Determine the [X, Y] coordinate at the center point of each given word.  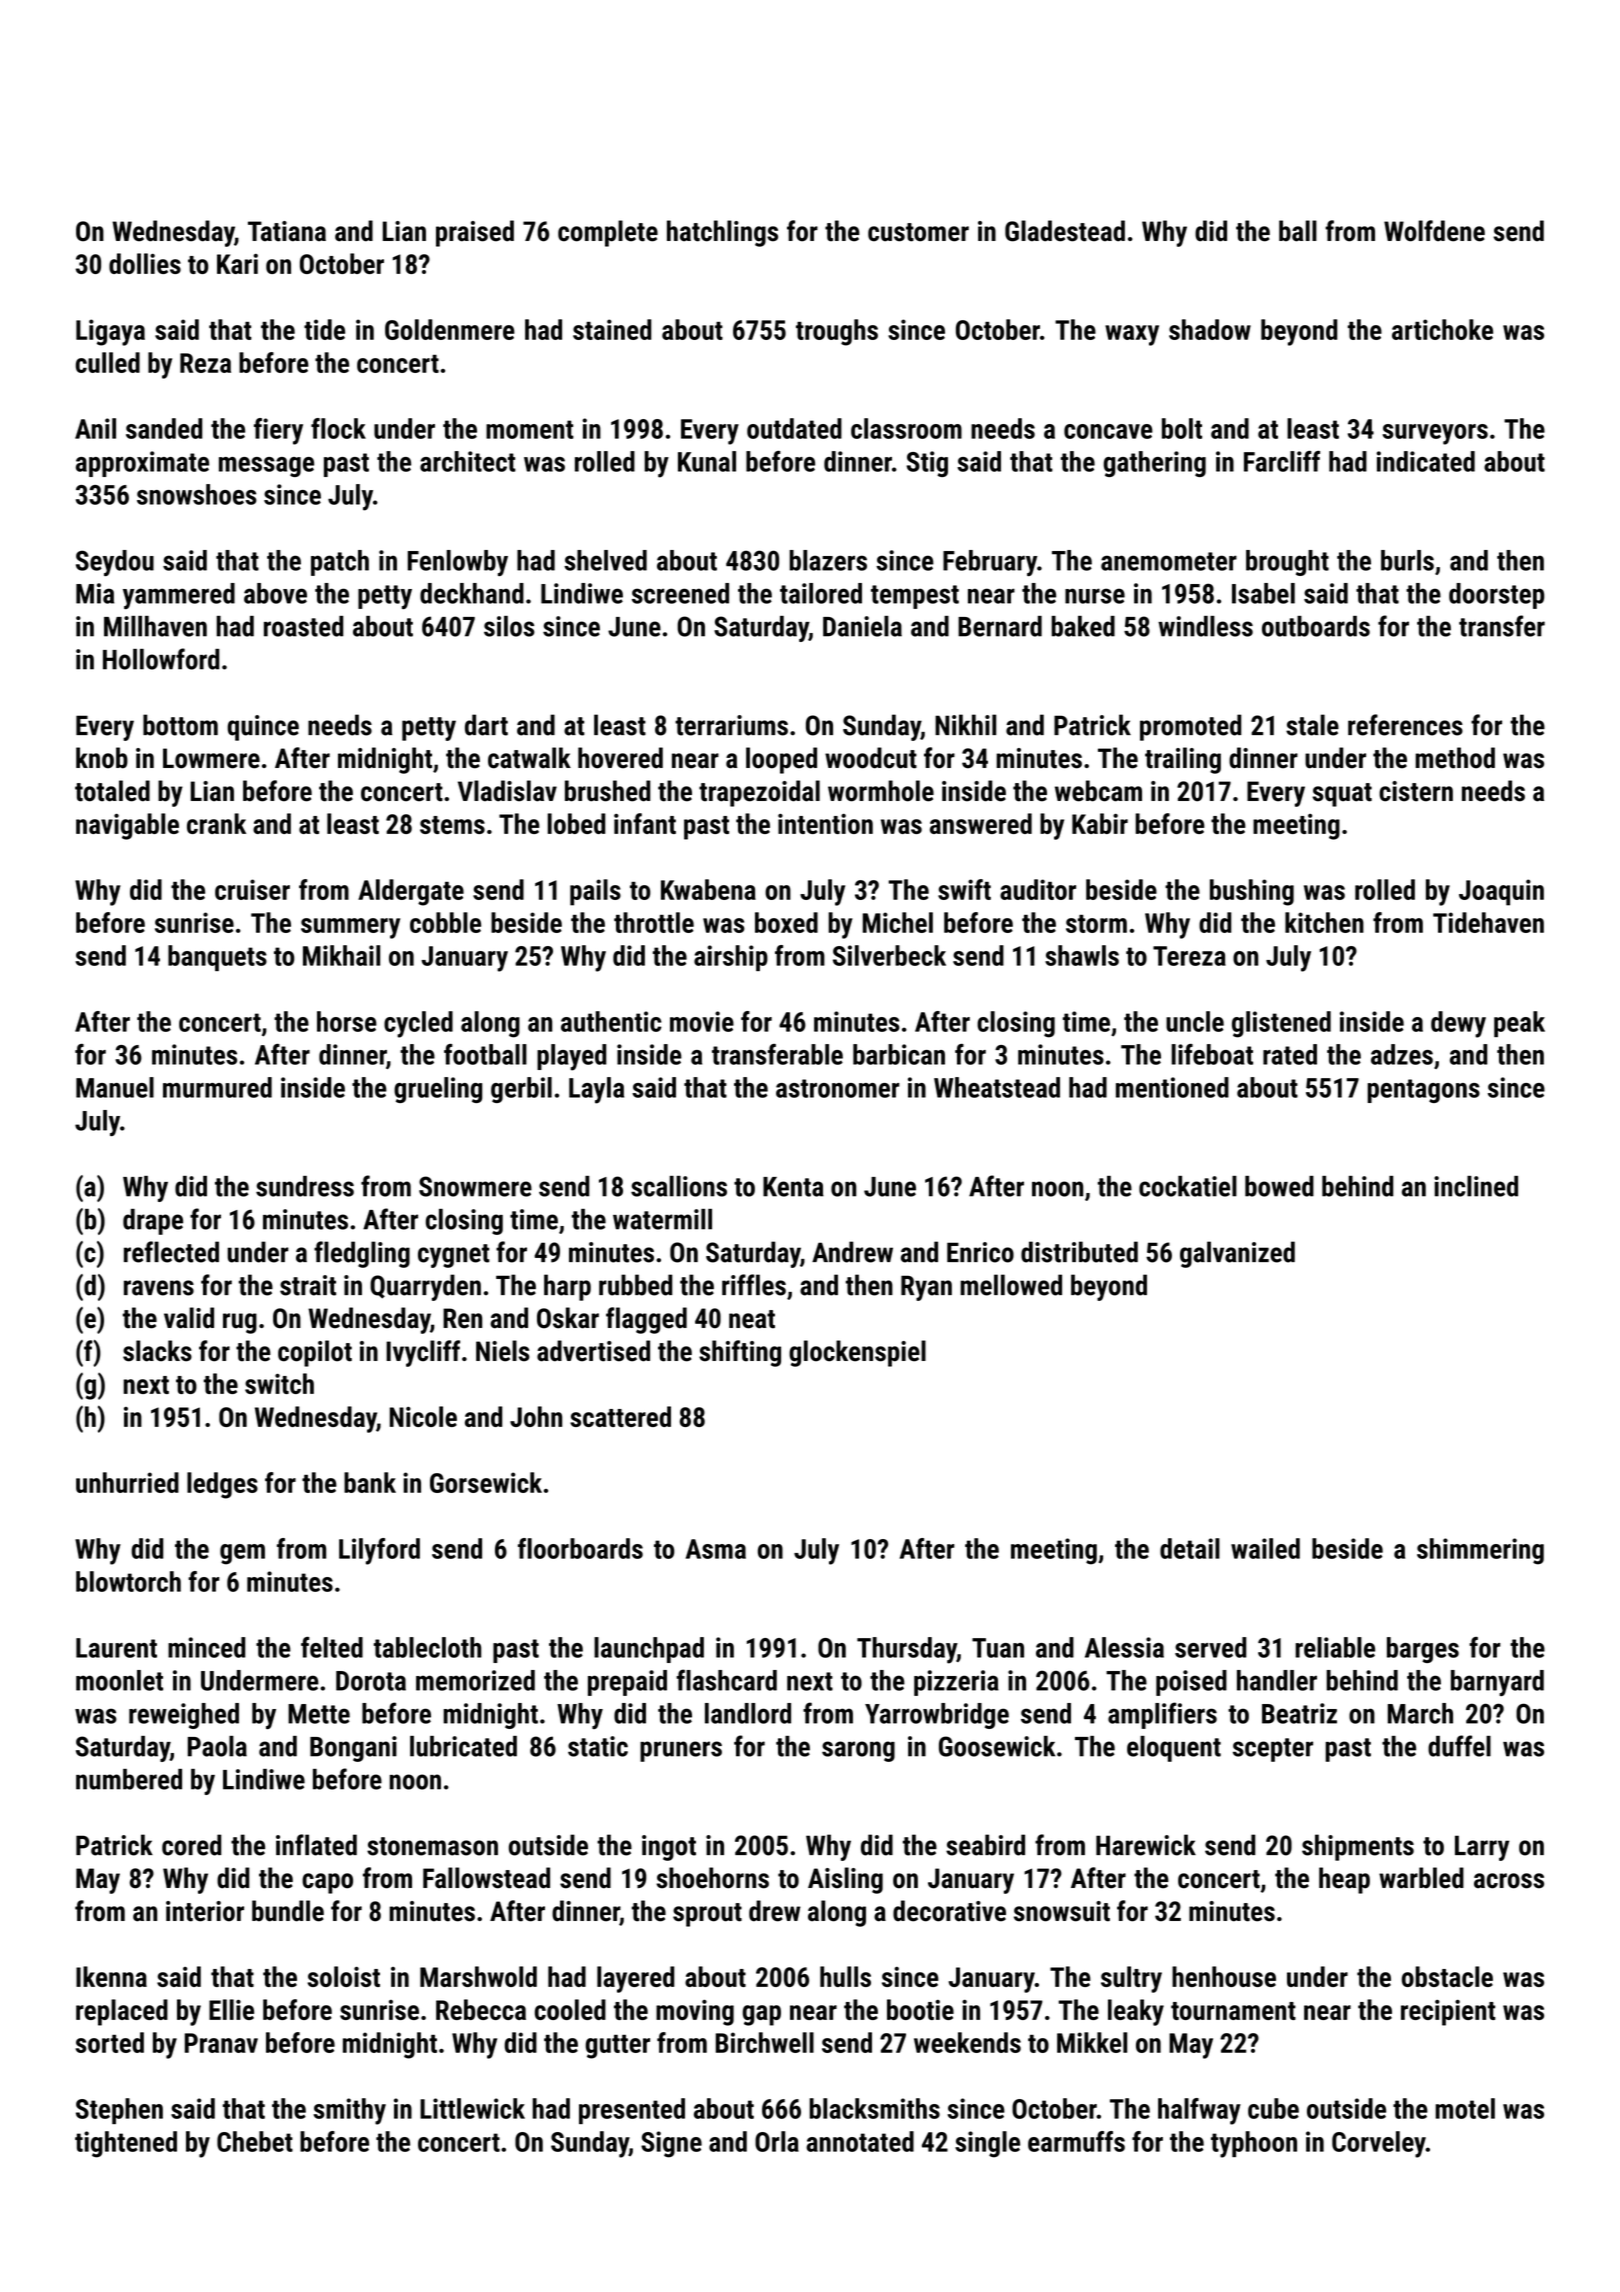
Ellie [231, 2009]
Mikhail [341, 955]
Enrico [980, 1252]
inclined [1476, 1186]
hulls [845, 1976]
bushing [1252, 892]
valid [189, 1318]
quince [263, 728]
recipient [1448, 2013]
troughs [837, 332]
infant [645, 823]
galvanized [1237, 1254]
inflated [316, 1845]
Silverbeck [889, 955]
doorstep [1496, 596]
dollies [145, 263]
